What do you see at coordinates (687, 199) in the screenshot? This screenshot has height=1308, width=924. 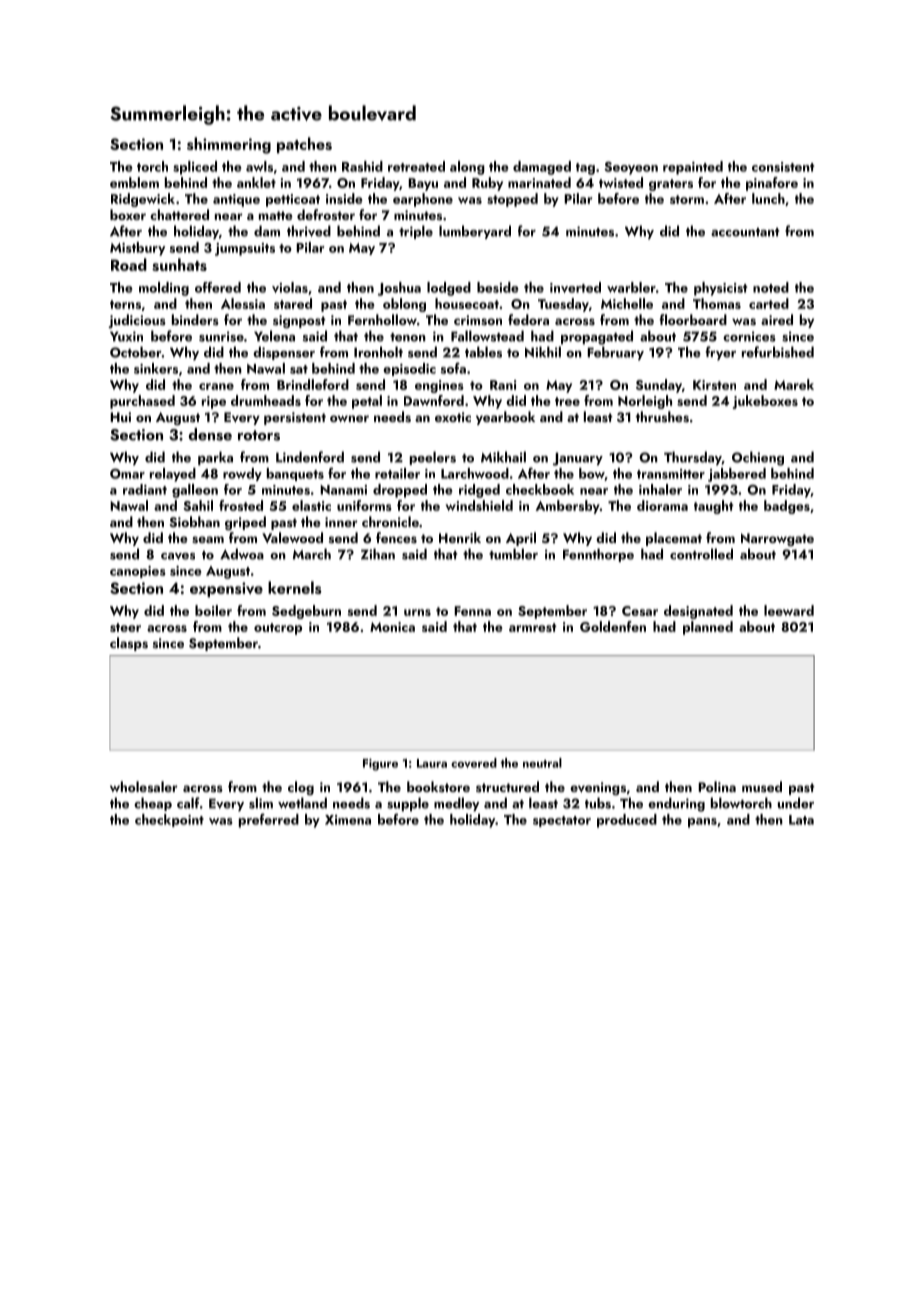 I see `storm` at bounding box center [687, 199].
